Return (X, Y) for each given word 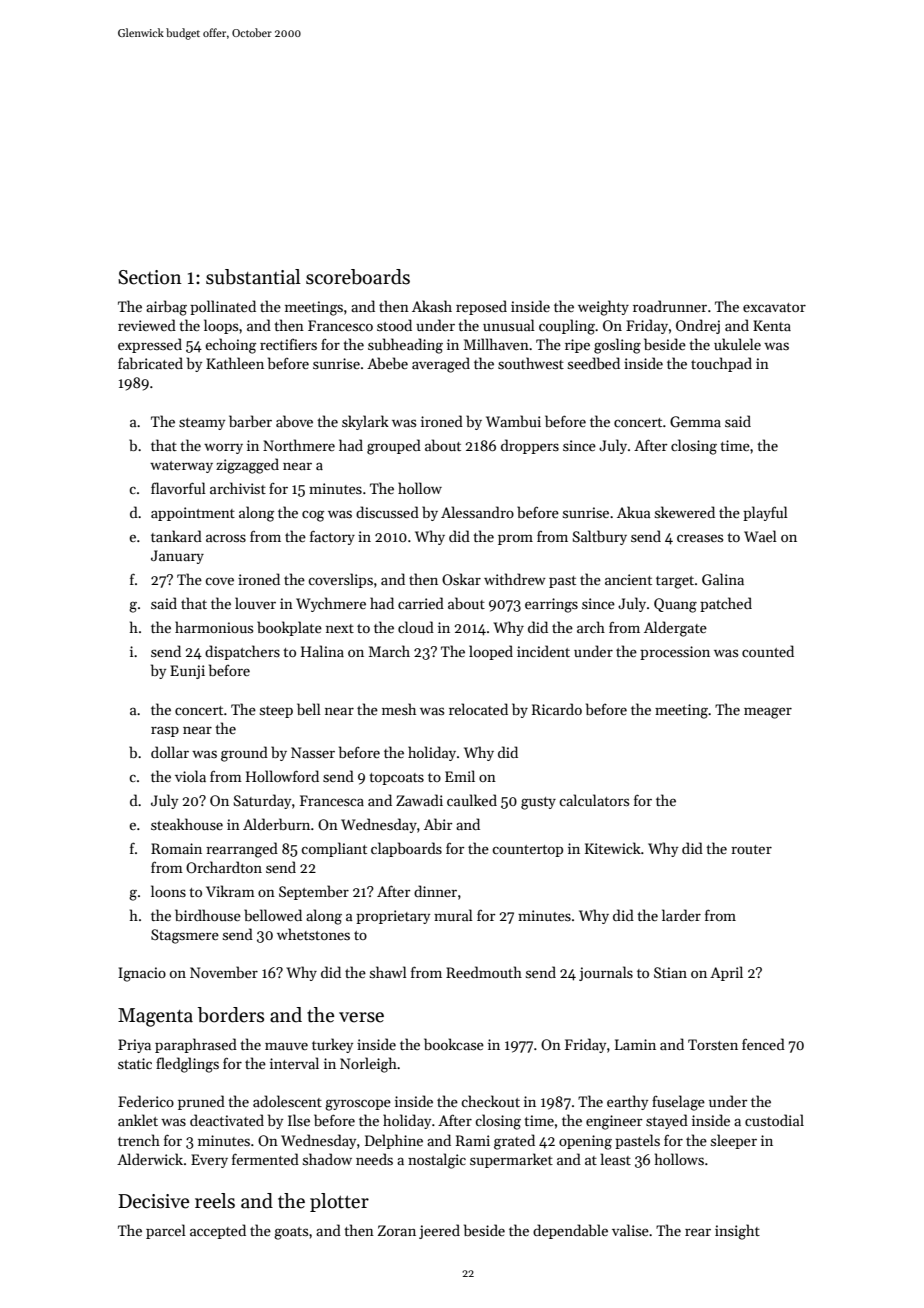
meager (768, 713)
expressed (150, 345)
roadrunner (670, 306)
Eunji (187, 672)
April (726, 973)
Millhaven (496, 344)
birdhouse (208, 915)
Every (209, 1161)
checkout (490, 1101)
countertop (527, 851)
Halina (322, 651)
